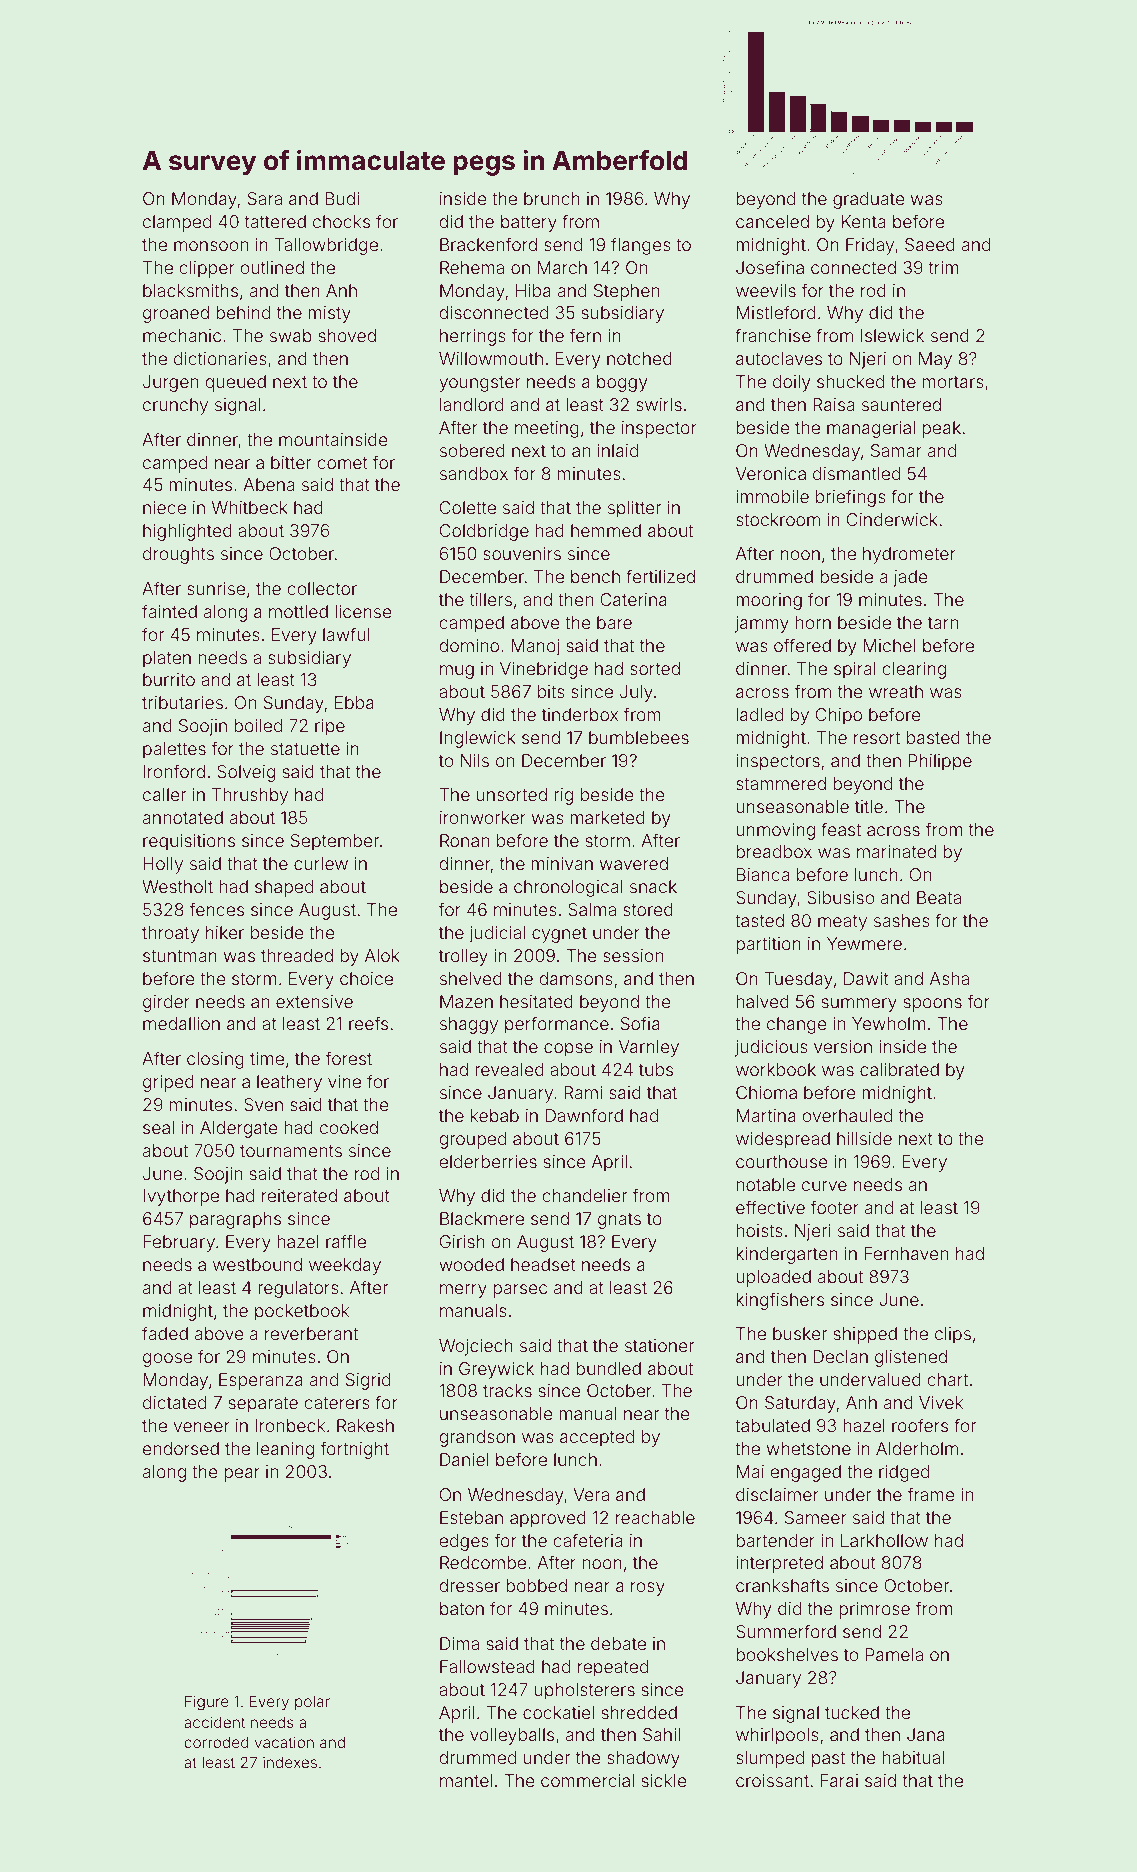  I want to click on Declan, so click(840, 1356).
